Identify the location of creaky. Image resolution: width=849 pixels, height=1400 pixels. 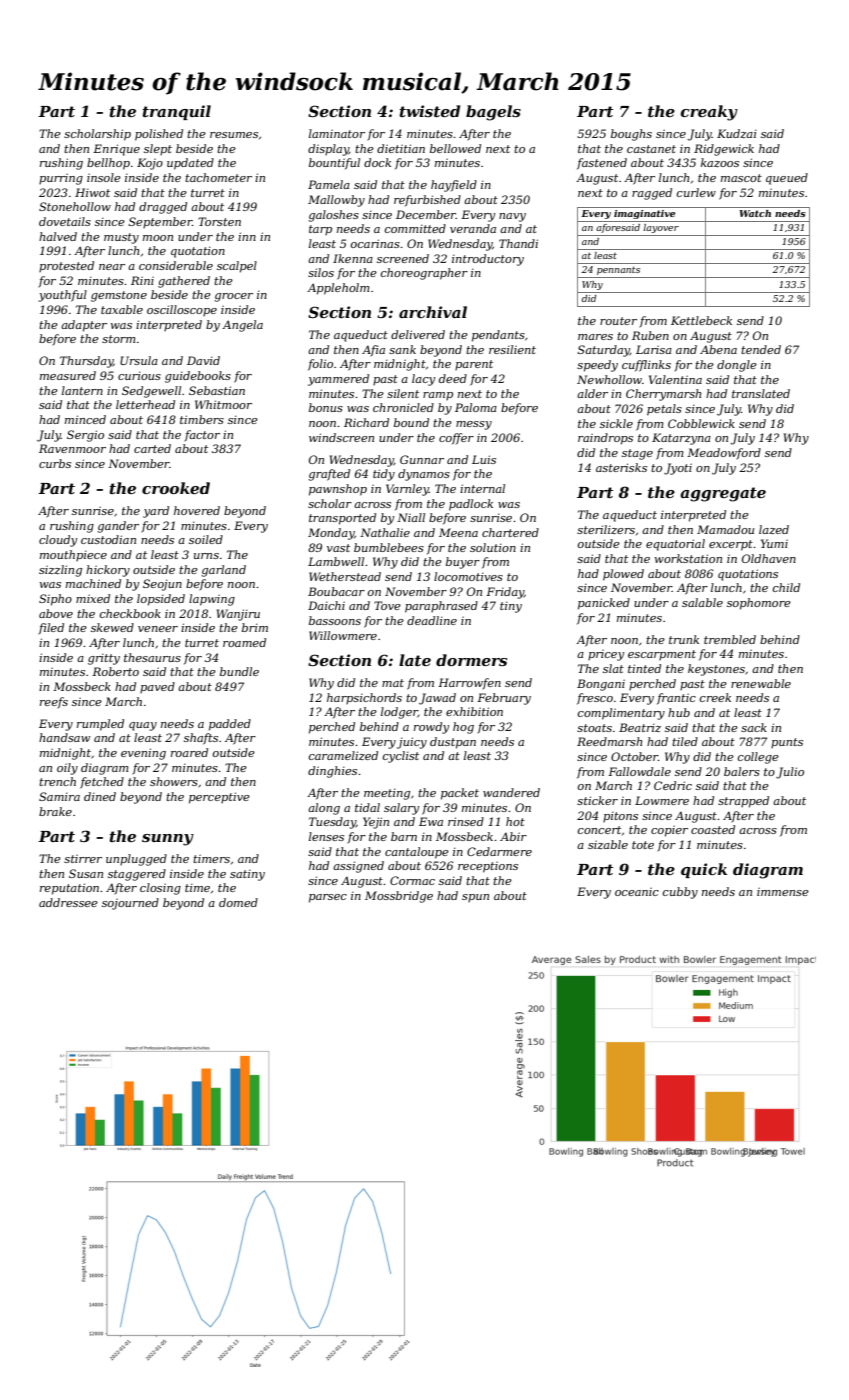
(709, 113).
